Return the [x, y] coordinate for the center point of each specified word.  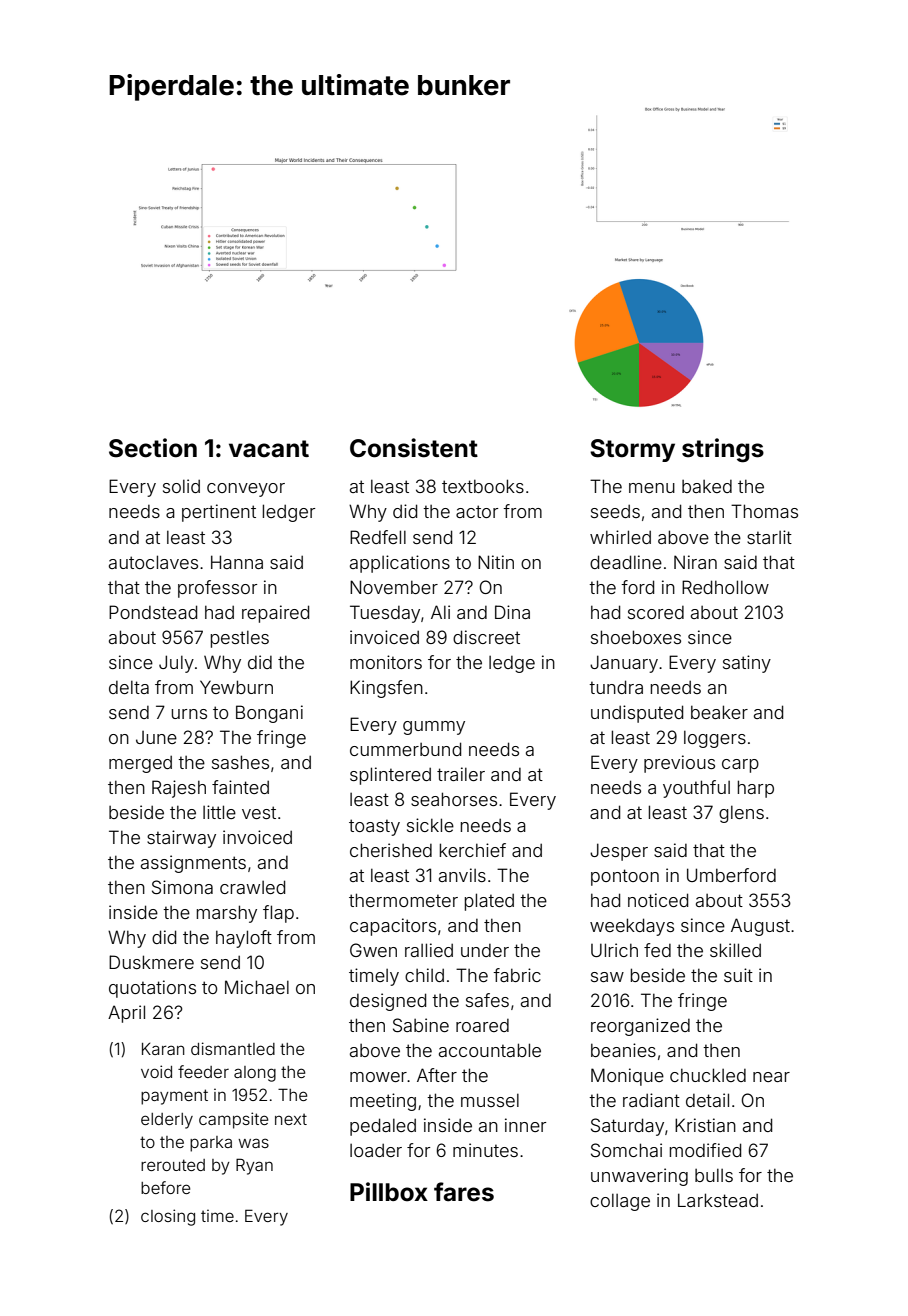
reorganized [640, 1027]
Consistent [414, 448]
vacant [269, 449]
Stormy [632, 450]
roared [482, 1025]
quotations [152, 989]
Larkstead [718, 1200]
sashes [240, 762]
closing [168, 1217]
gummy [434, 728]
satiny [747, 664]
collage [620, 1202]
